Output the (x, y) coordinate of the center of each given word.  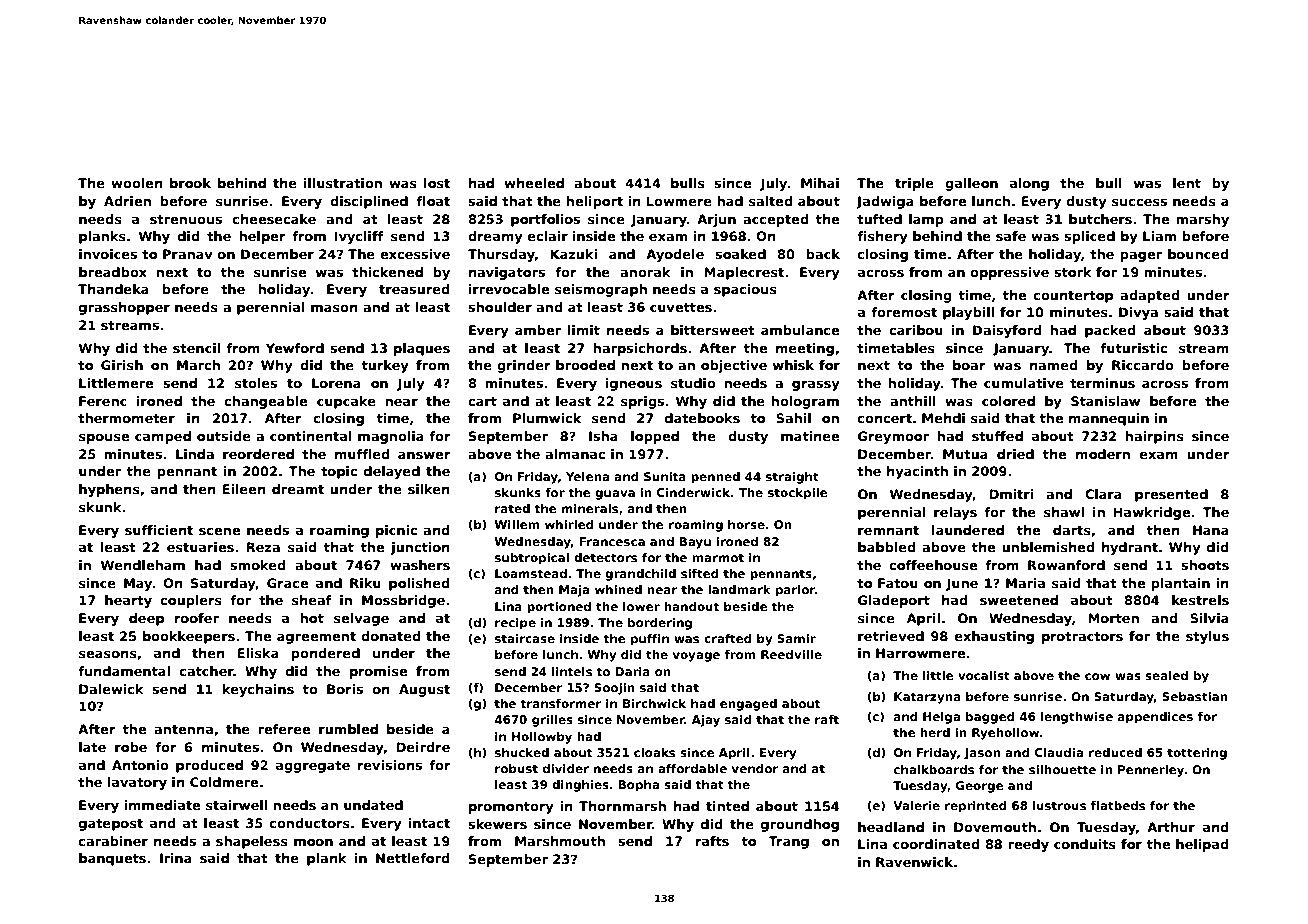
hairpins (1154, 437)
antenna (183, 729)
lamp (926, 220)
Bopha (638, 786)
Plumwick (547, 418)
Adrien (127, 201)
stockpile (797, 494)
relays (955, 513)
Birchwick (654, 703)
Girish (122, 365)
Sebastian (1195, 696)
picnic (396, 531)
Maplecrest (744, 273)
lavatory (137, 783)
